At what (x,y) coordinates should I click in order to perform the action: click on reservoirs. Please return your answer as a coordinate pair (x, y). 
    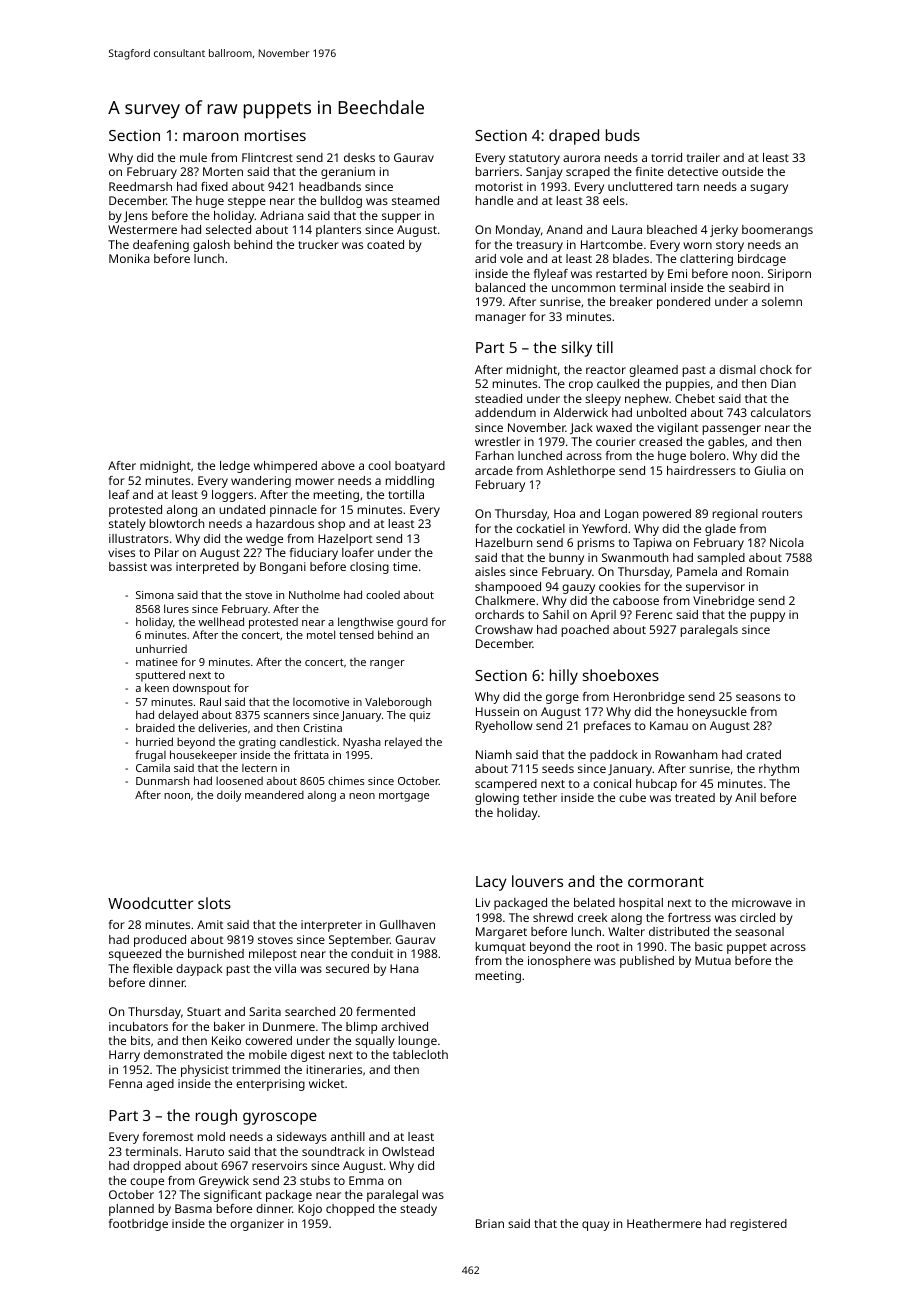
    Looking at the image, I should click on (279, 1165).
